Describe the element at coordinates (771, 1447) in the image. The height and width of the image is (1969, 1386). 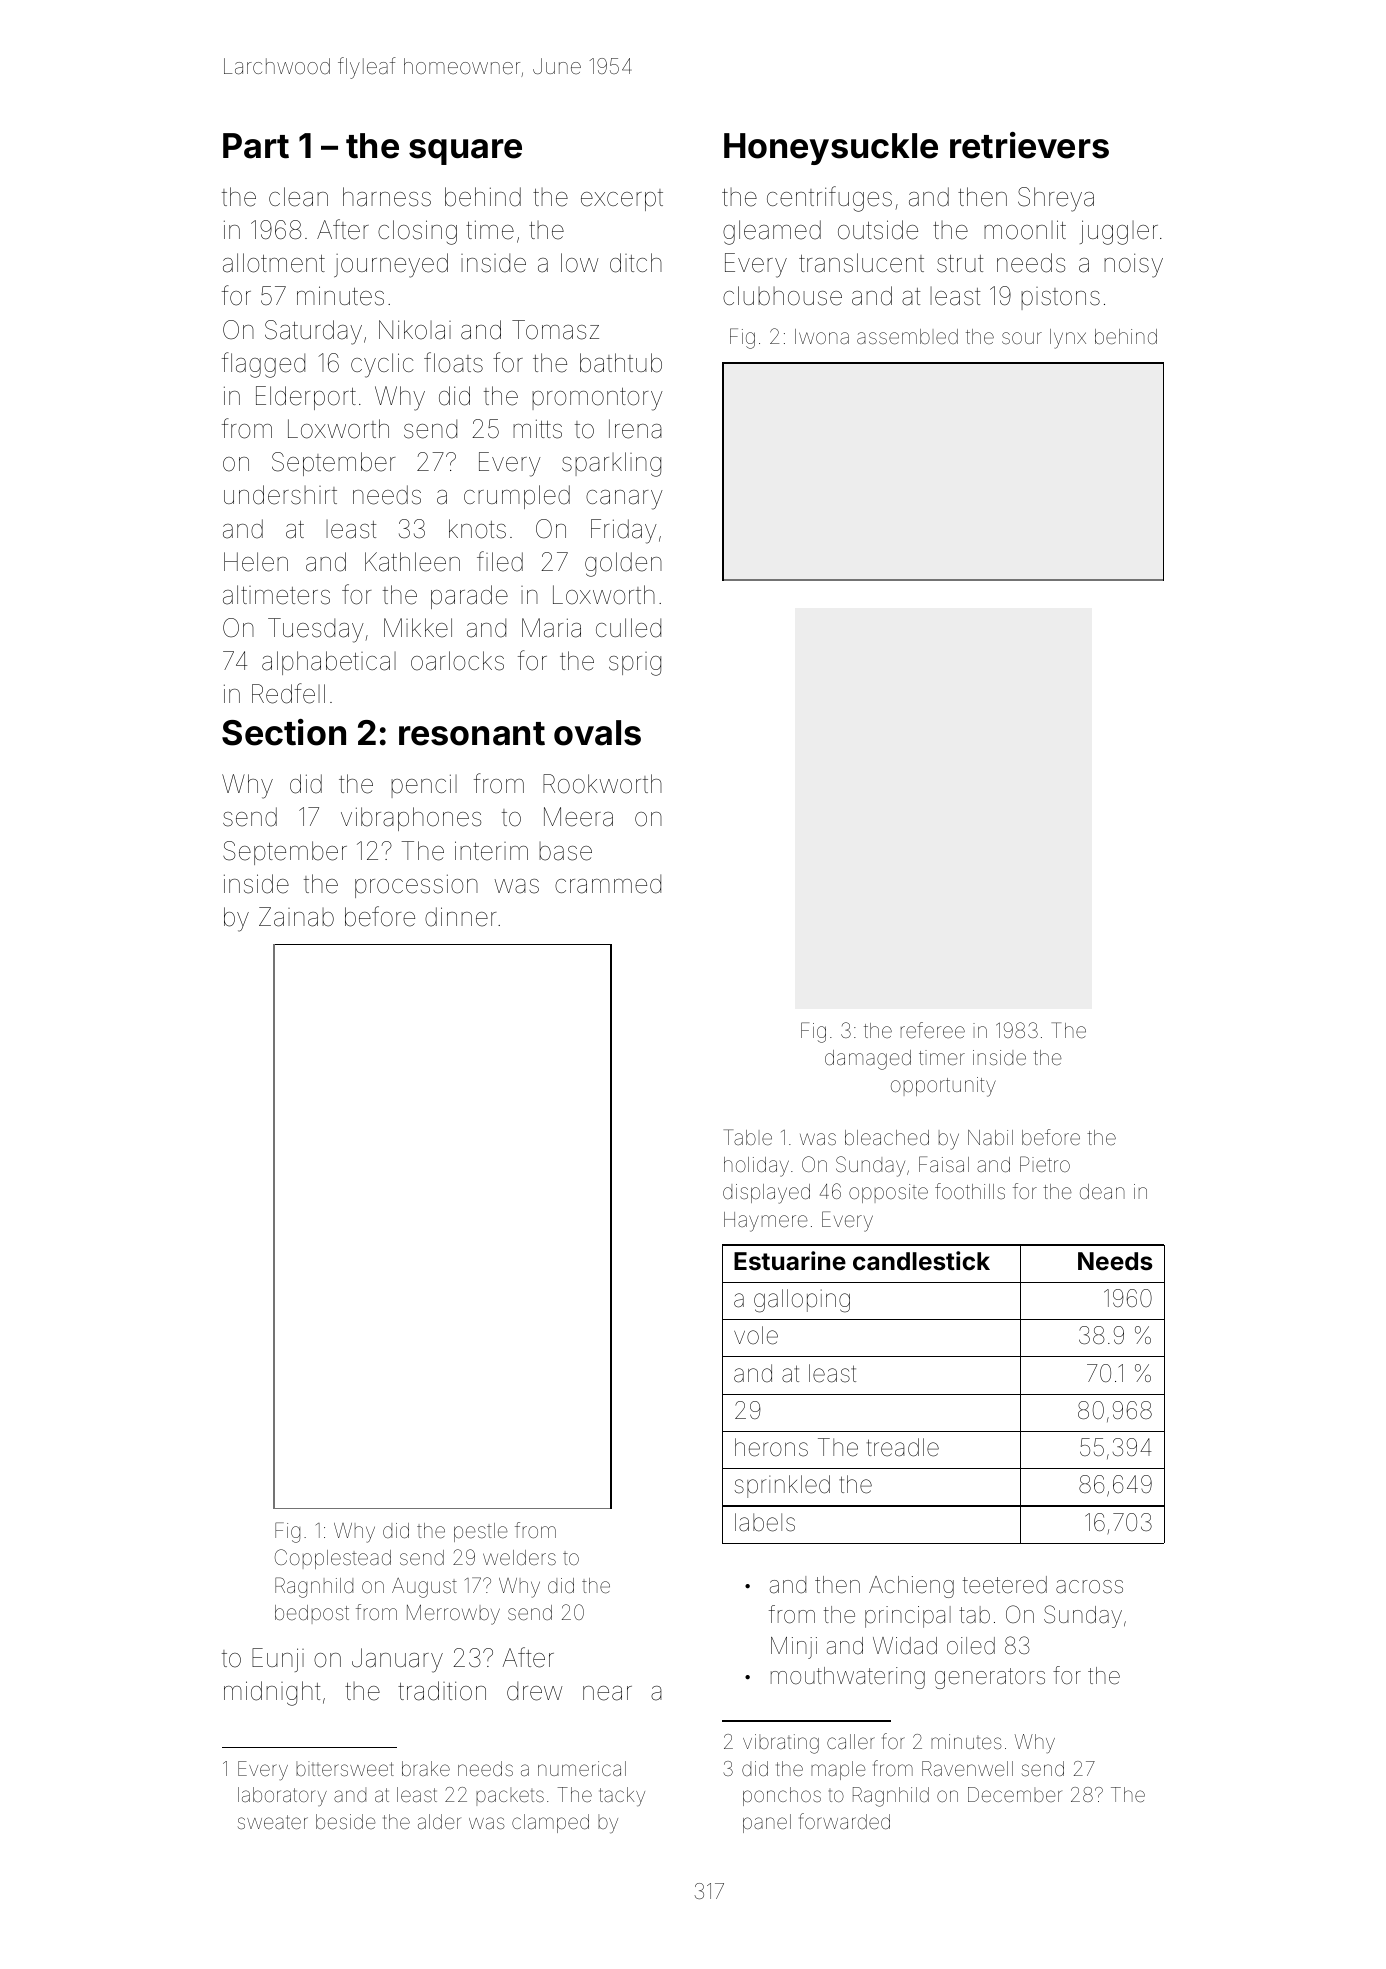
I see `herons` at that location.
